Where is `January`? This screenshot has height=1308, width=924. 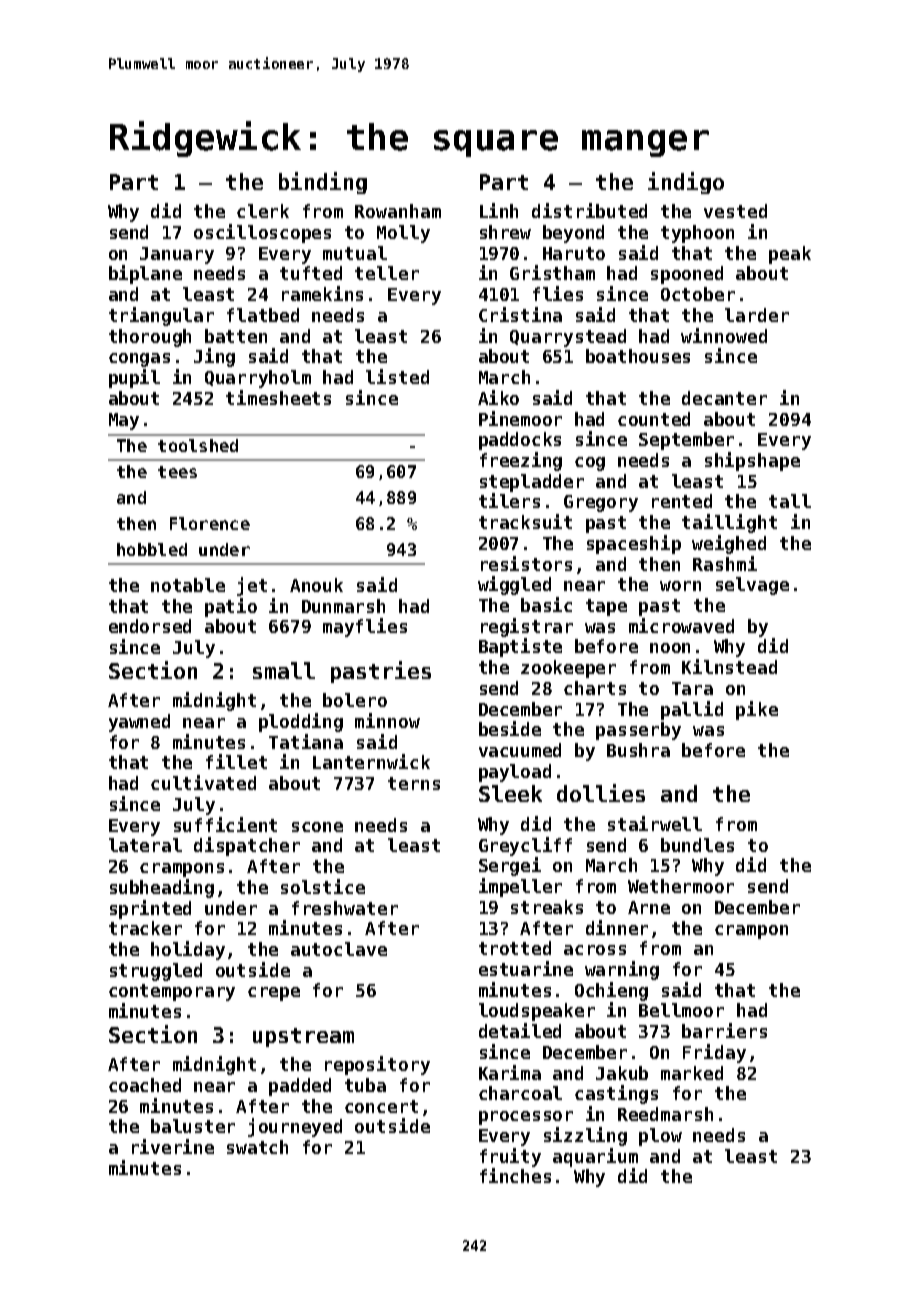
January is located at coordinates (177, 255).
